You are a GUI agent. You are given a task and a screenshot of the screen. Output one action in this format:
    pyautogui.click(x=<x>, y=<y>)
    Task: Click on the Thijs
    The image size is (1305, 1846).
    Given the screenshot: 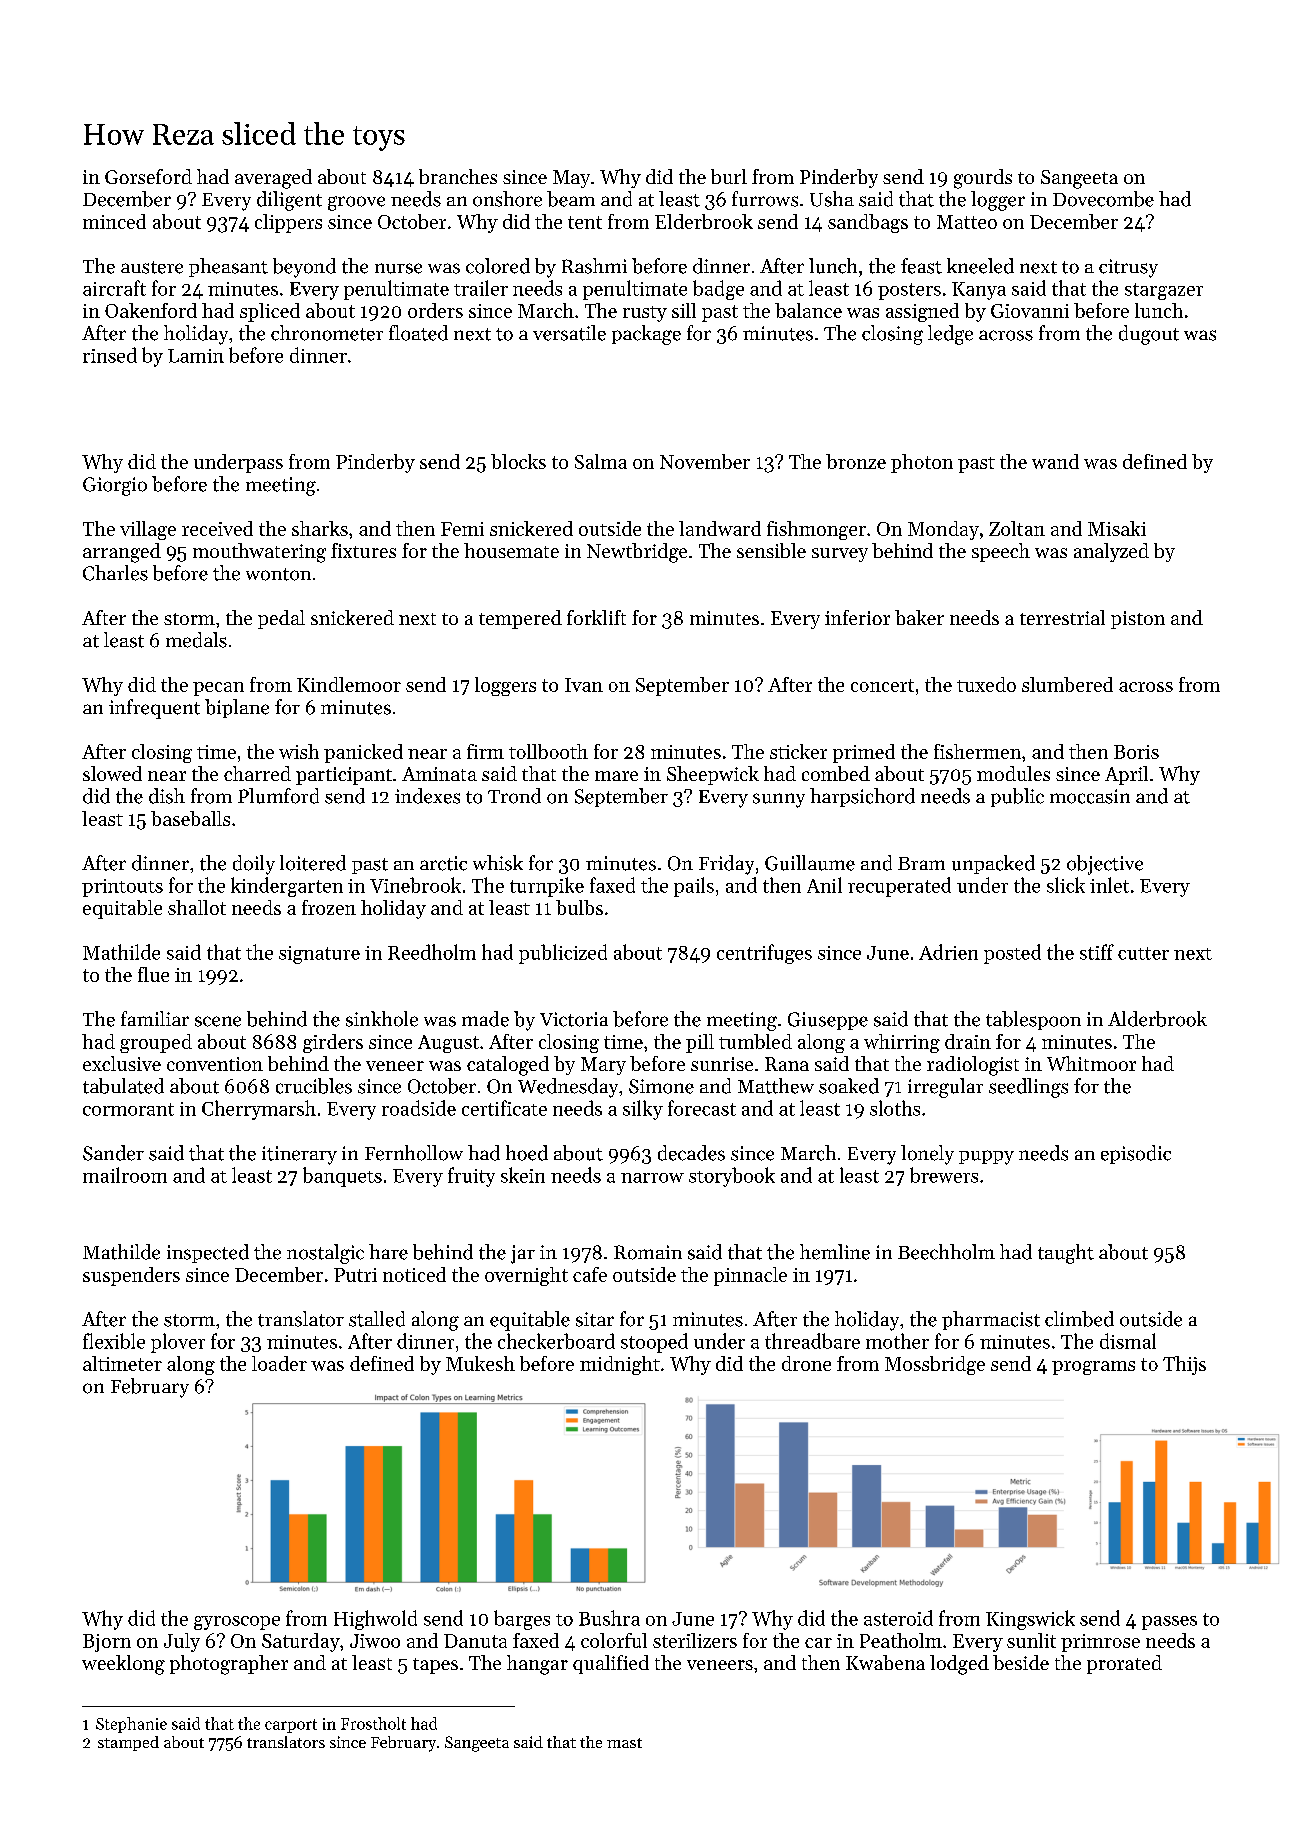 What is the action you would take?
    pyautogui.click(x=1184, y=1365)
